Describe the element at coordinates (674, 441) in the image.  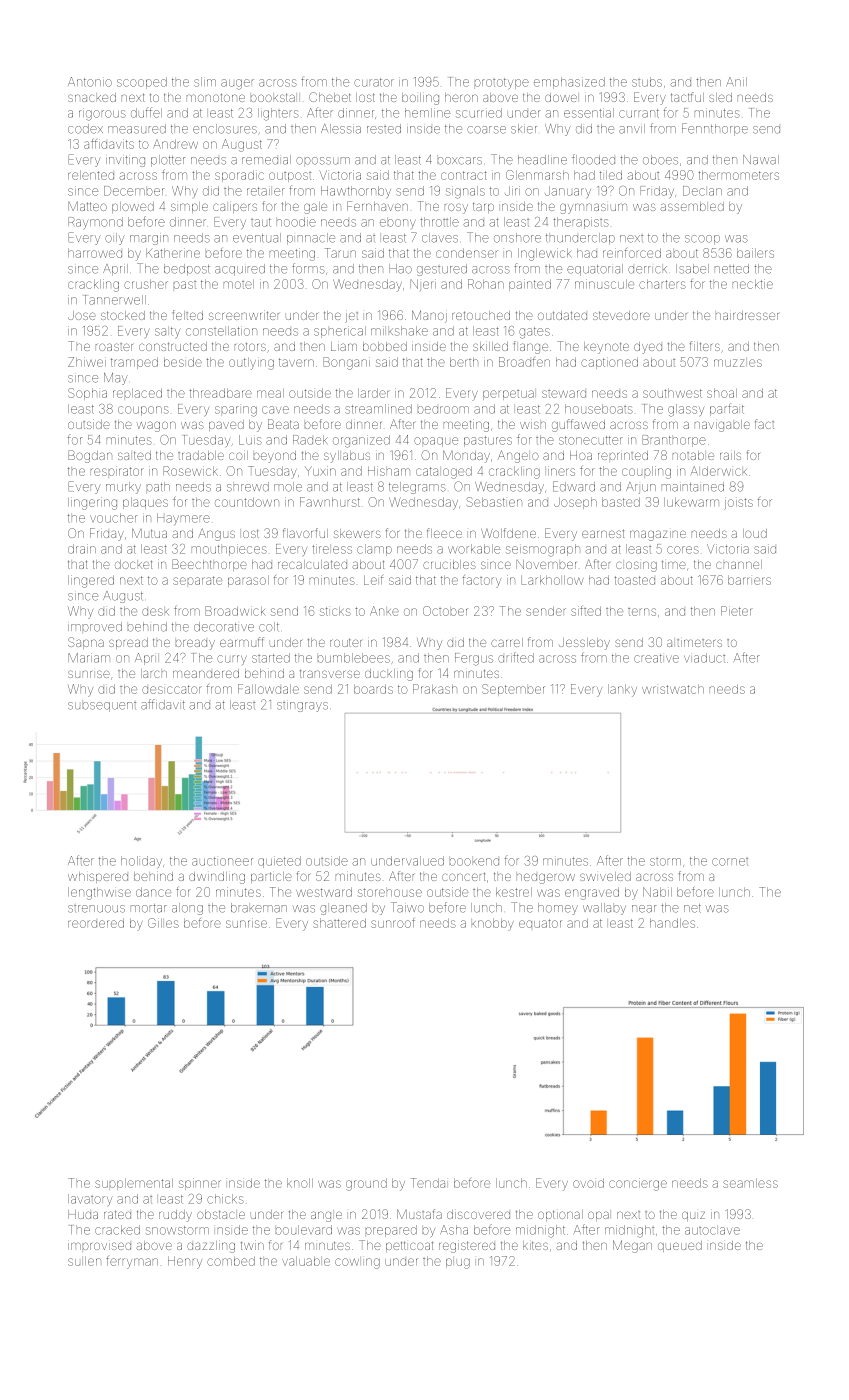
I see `Branthorpe` at that location.
